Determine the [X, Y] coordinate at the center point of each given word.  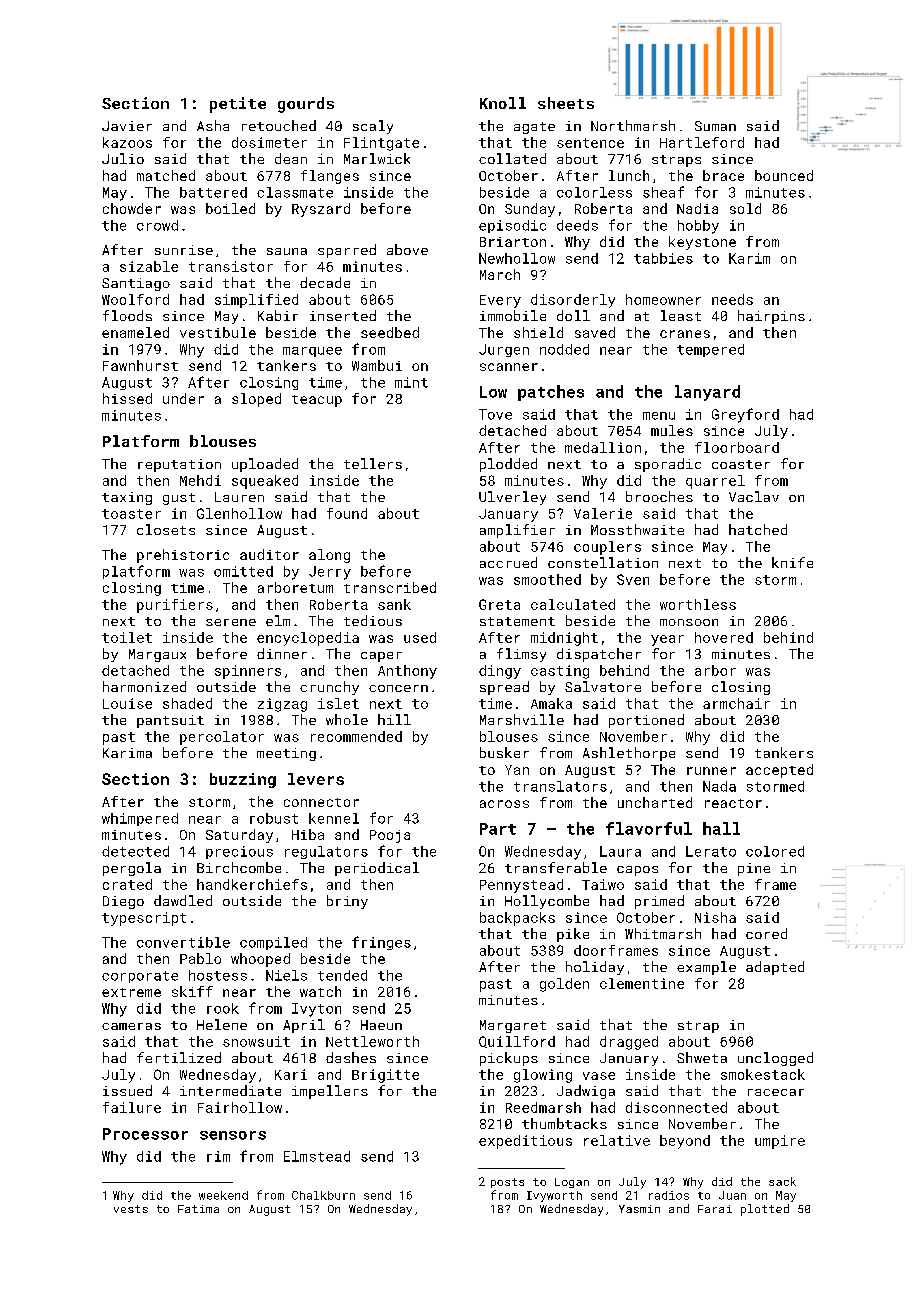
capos [637, 871]
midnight [564, 639]
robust [274, 818]
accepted [779, 771]
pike [573, 935]
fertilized [179, 1057]
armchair [736, 703]
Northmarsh [633, 125]
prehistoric [183, 556]
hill [394, 719]
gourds [306, 105]
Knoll [503, 103]
